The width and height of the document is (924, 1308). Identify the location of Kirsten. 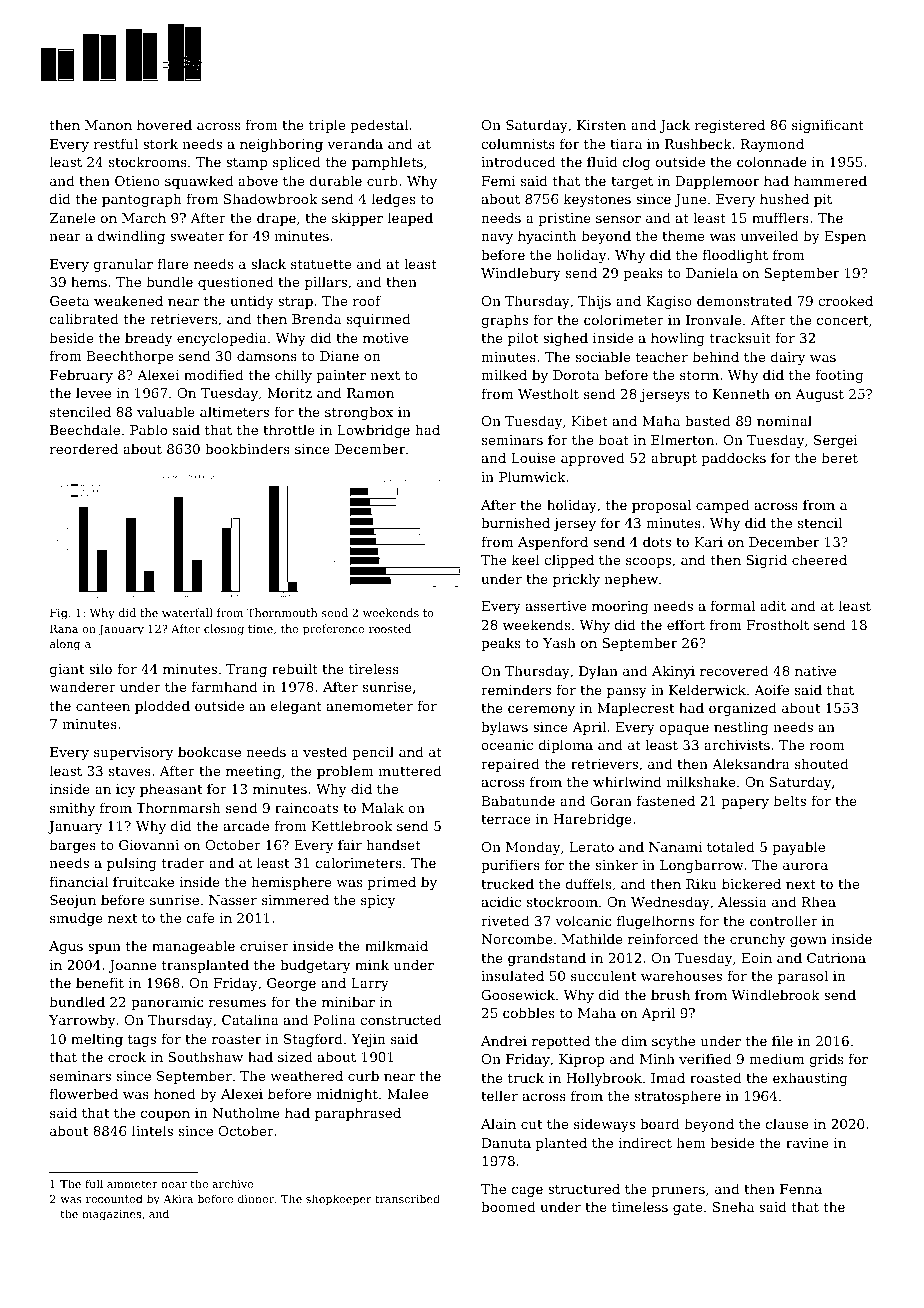
(601, 125).
